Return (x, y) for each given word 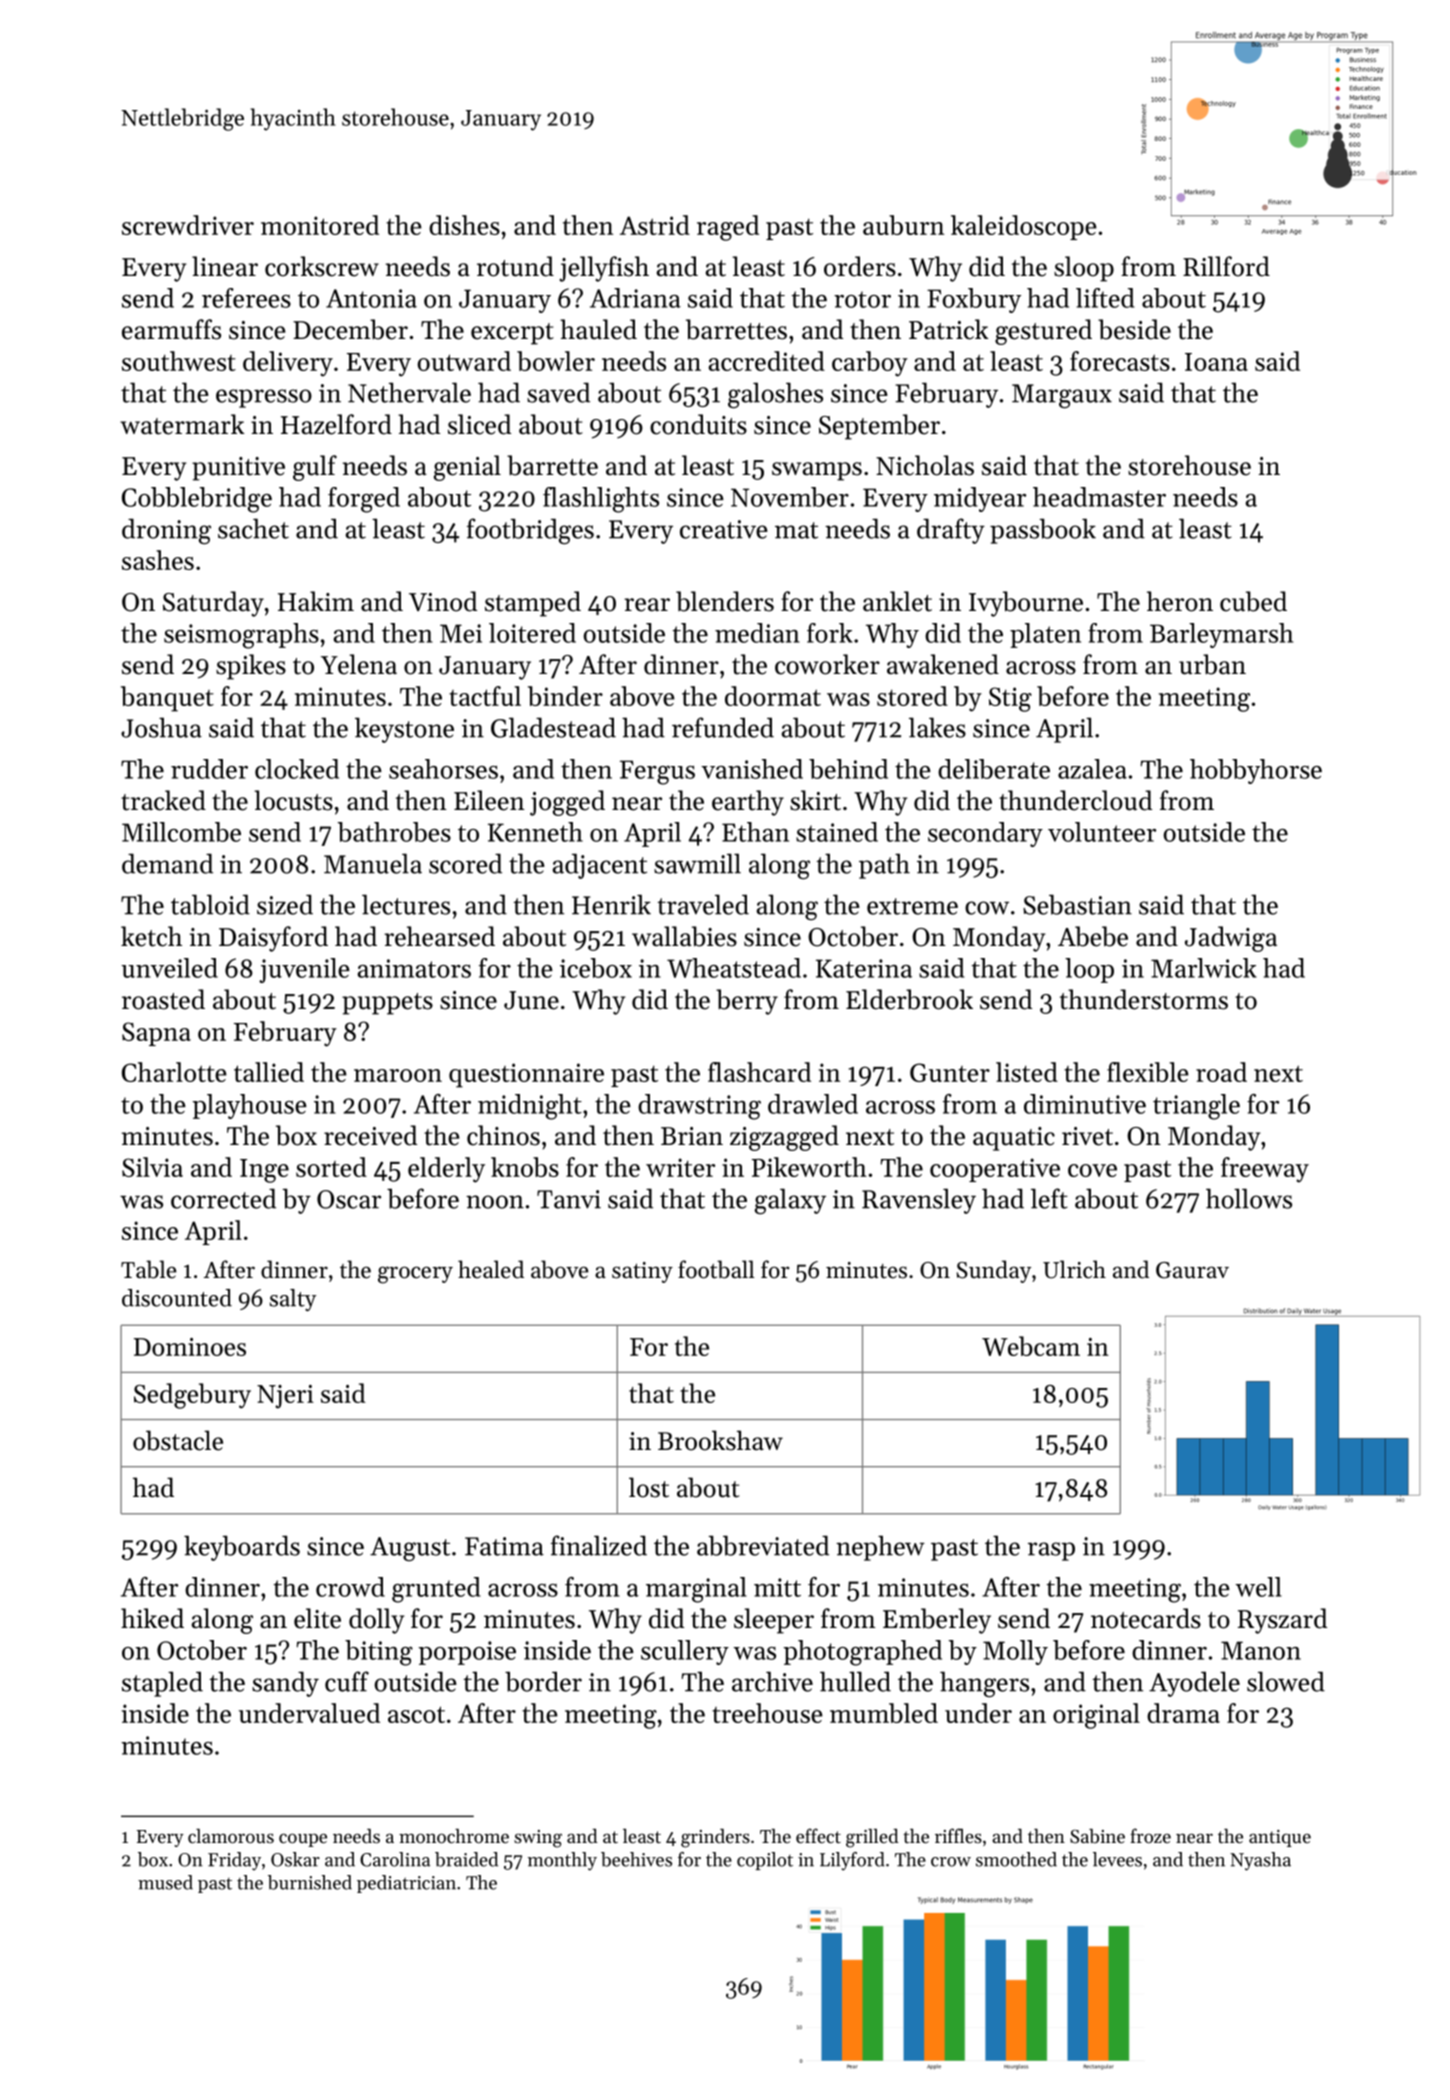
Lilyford (852, 1861)
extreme (912, 906)
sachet (253, 528)
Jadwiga (1231, 939)
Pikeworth (809, 1167)
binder (565, 696)
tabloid (210, 904)
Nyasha (1260, 1861)
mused (165, 1882)
